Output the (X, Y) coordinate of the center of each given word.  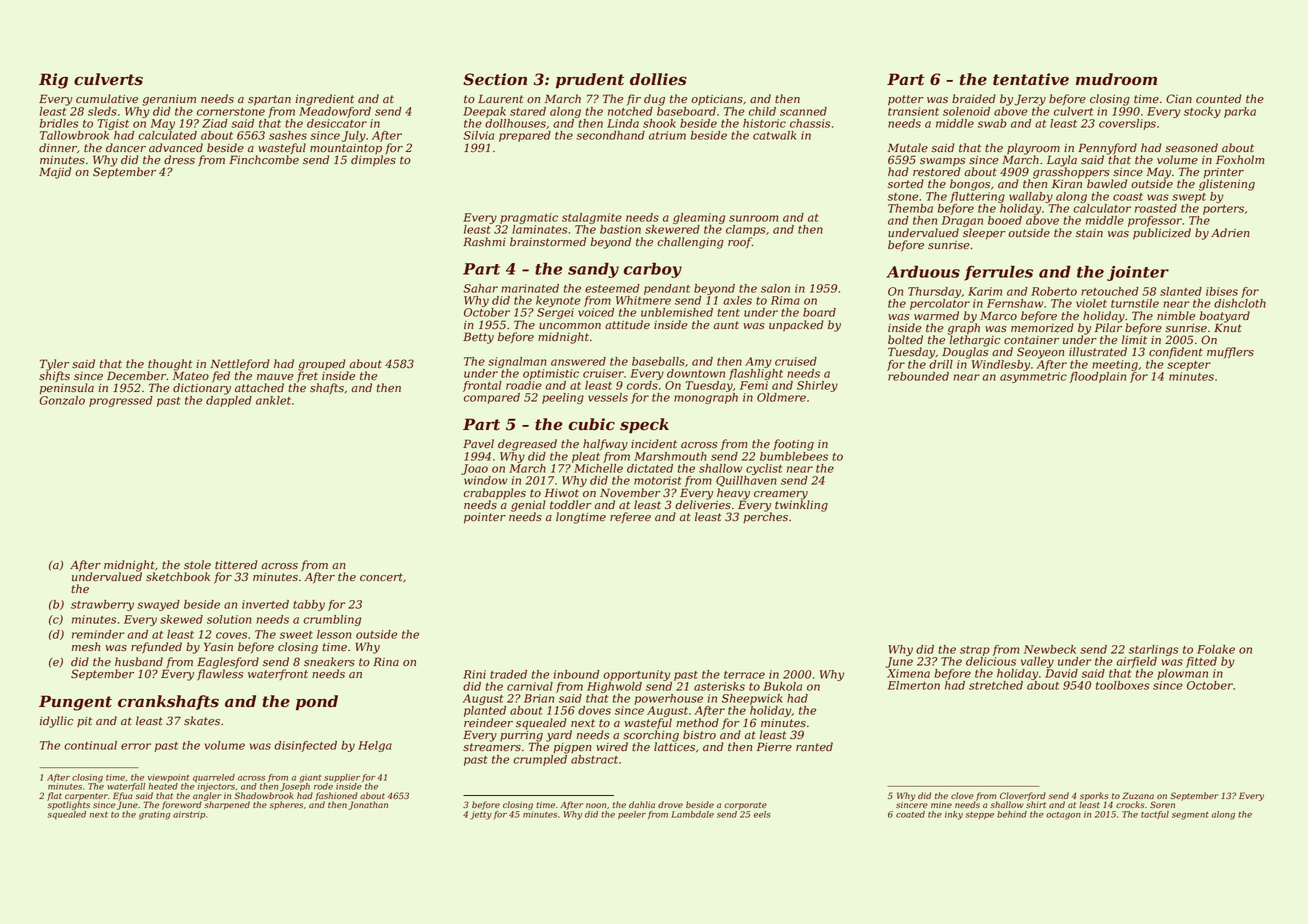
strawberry (102, 605)
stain (1089, 233)
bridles (59, 123)
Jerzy (1030, 100)
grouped (322, 365)
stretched (996, 685)
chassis (810, 123)
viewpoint (168, 778)
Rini (474, 674)
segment (1190, 816)
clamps (746, 230)
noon (596, 805)
